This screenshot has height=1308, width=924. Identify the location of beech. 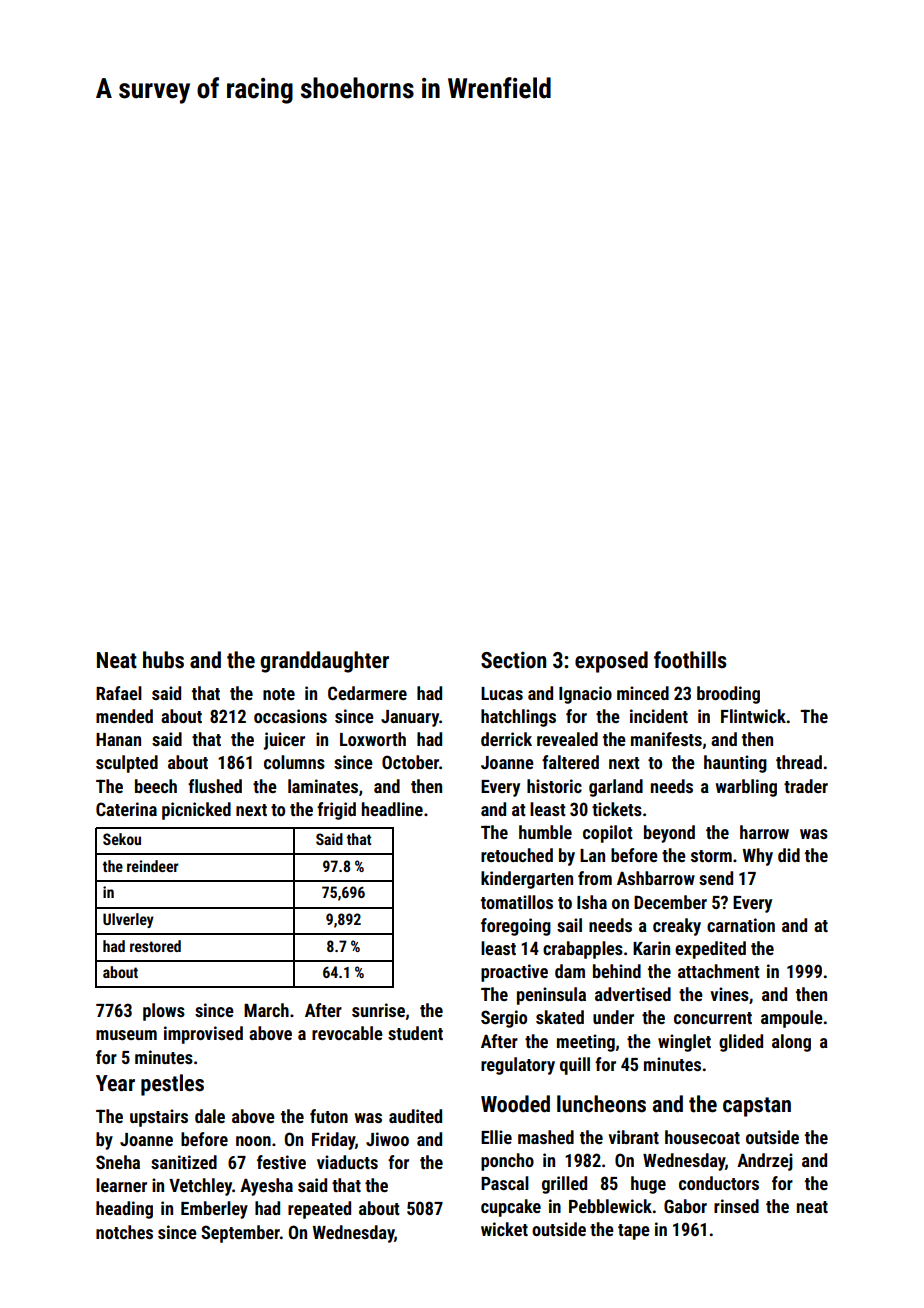
(156, 786).
